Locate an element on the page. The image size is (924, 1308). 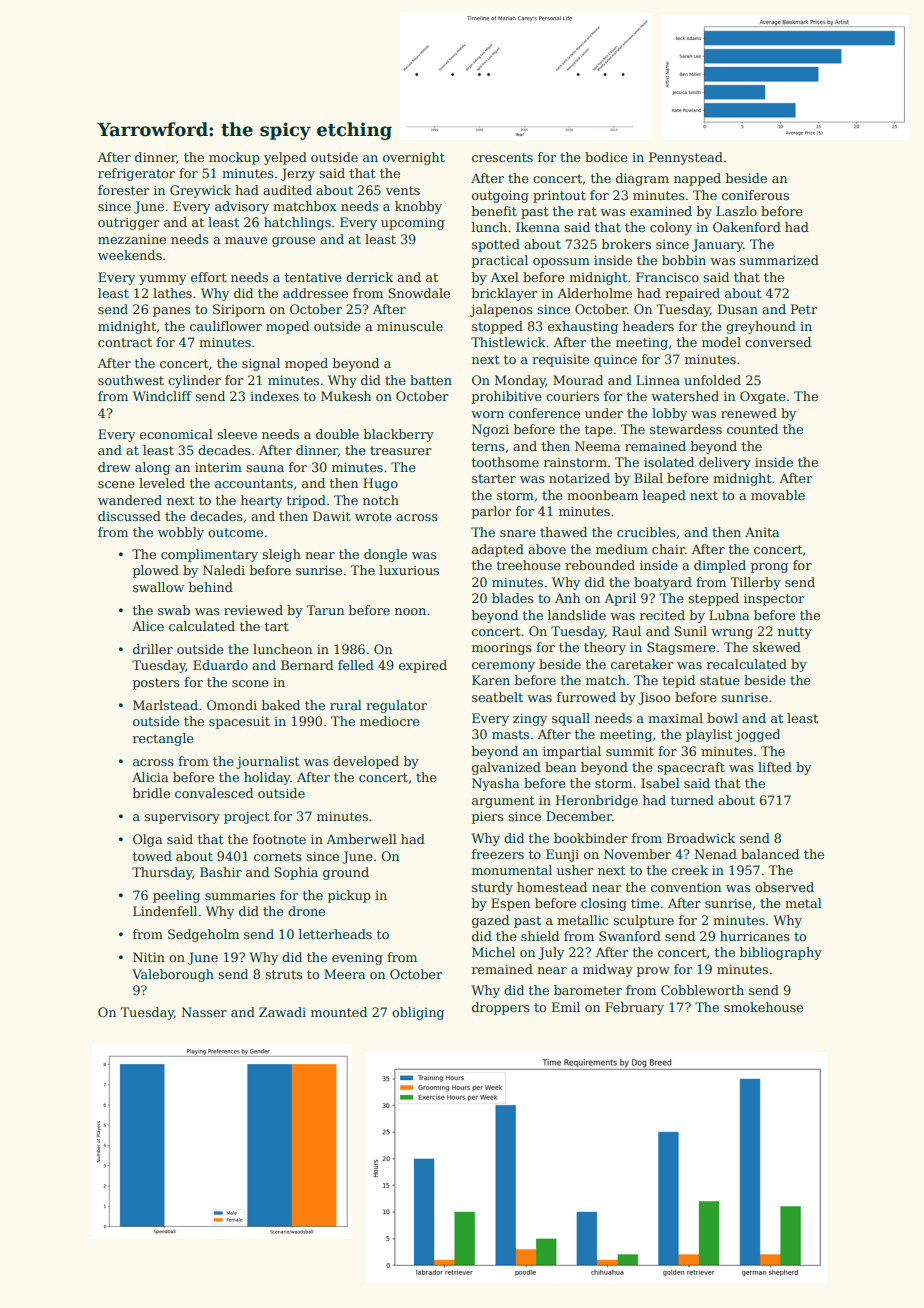
treasurer is located at coordinates (401, 450).
